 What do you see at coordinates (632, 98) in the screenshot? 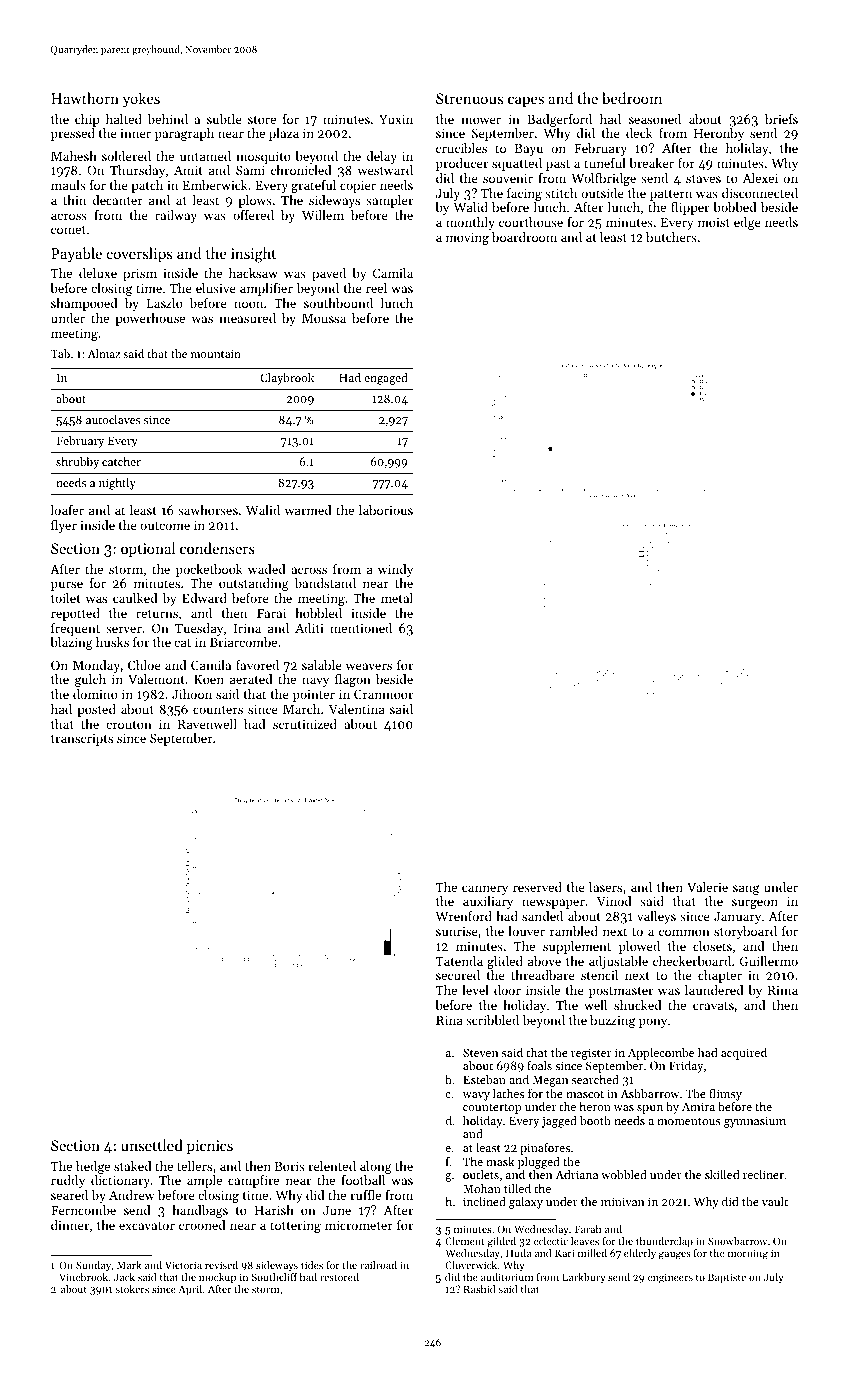
I see `bedroom` at bounding box center [632, 98].
